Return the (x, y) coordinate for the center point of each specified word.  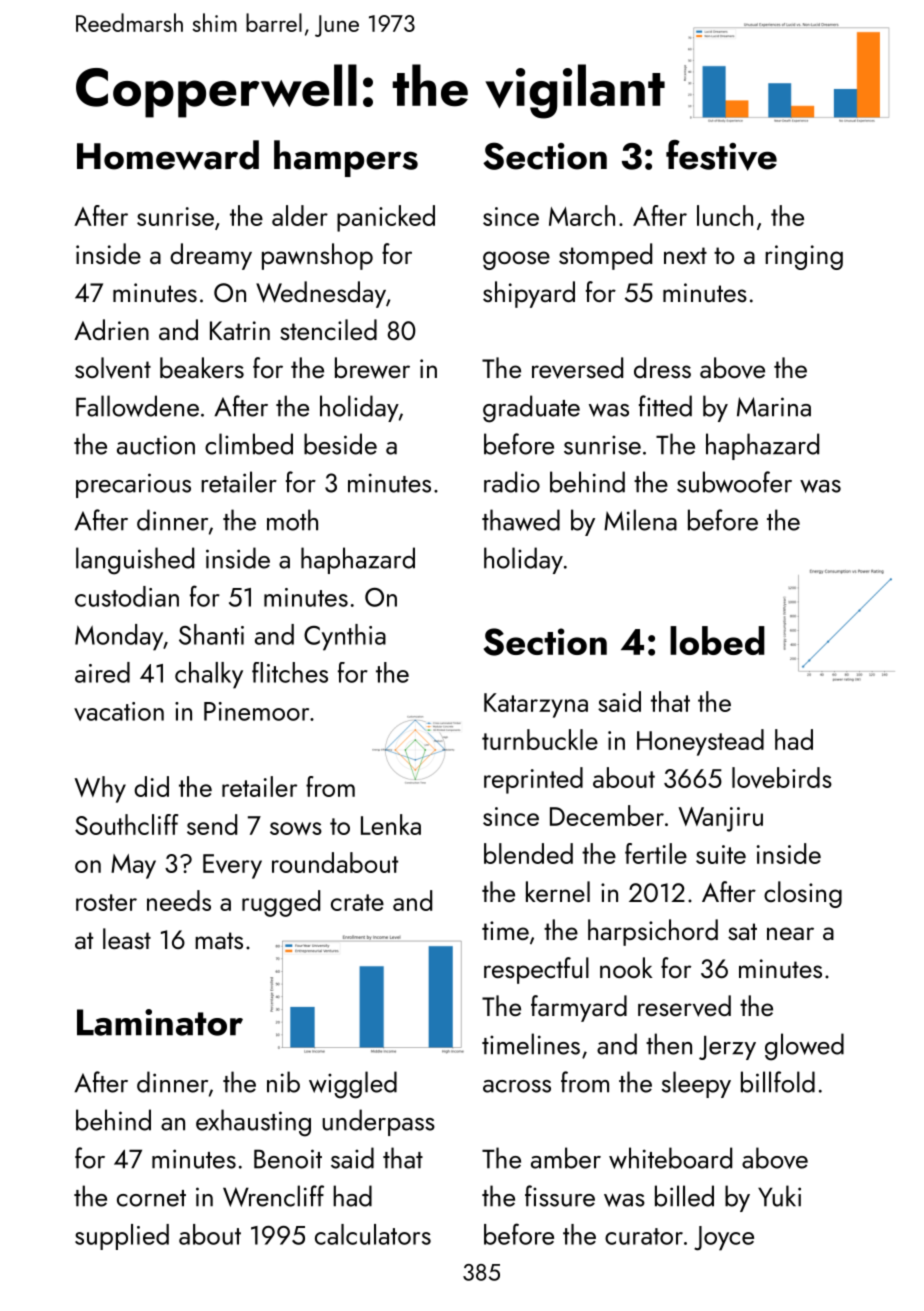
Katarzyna (536, 705)
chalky (209, 675)
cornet (151, 1198)
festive (721, 155)
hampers (346, 158)
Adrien (111, 329)
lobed (717, 640)
